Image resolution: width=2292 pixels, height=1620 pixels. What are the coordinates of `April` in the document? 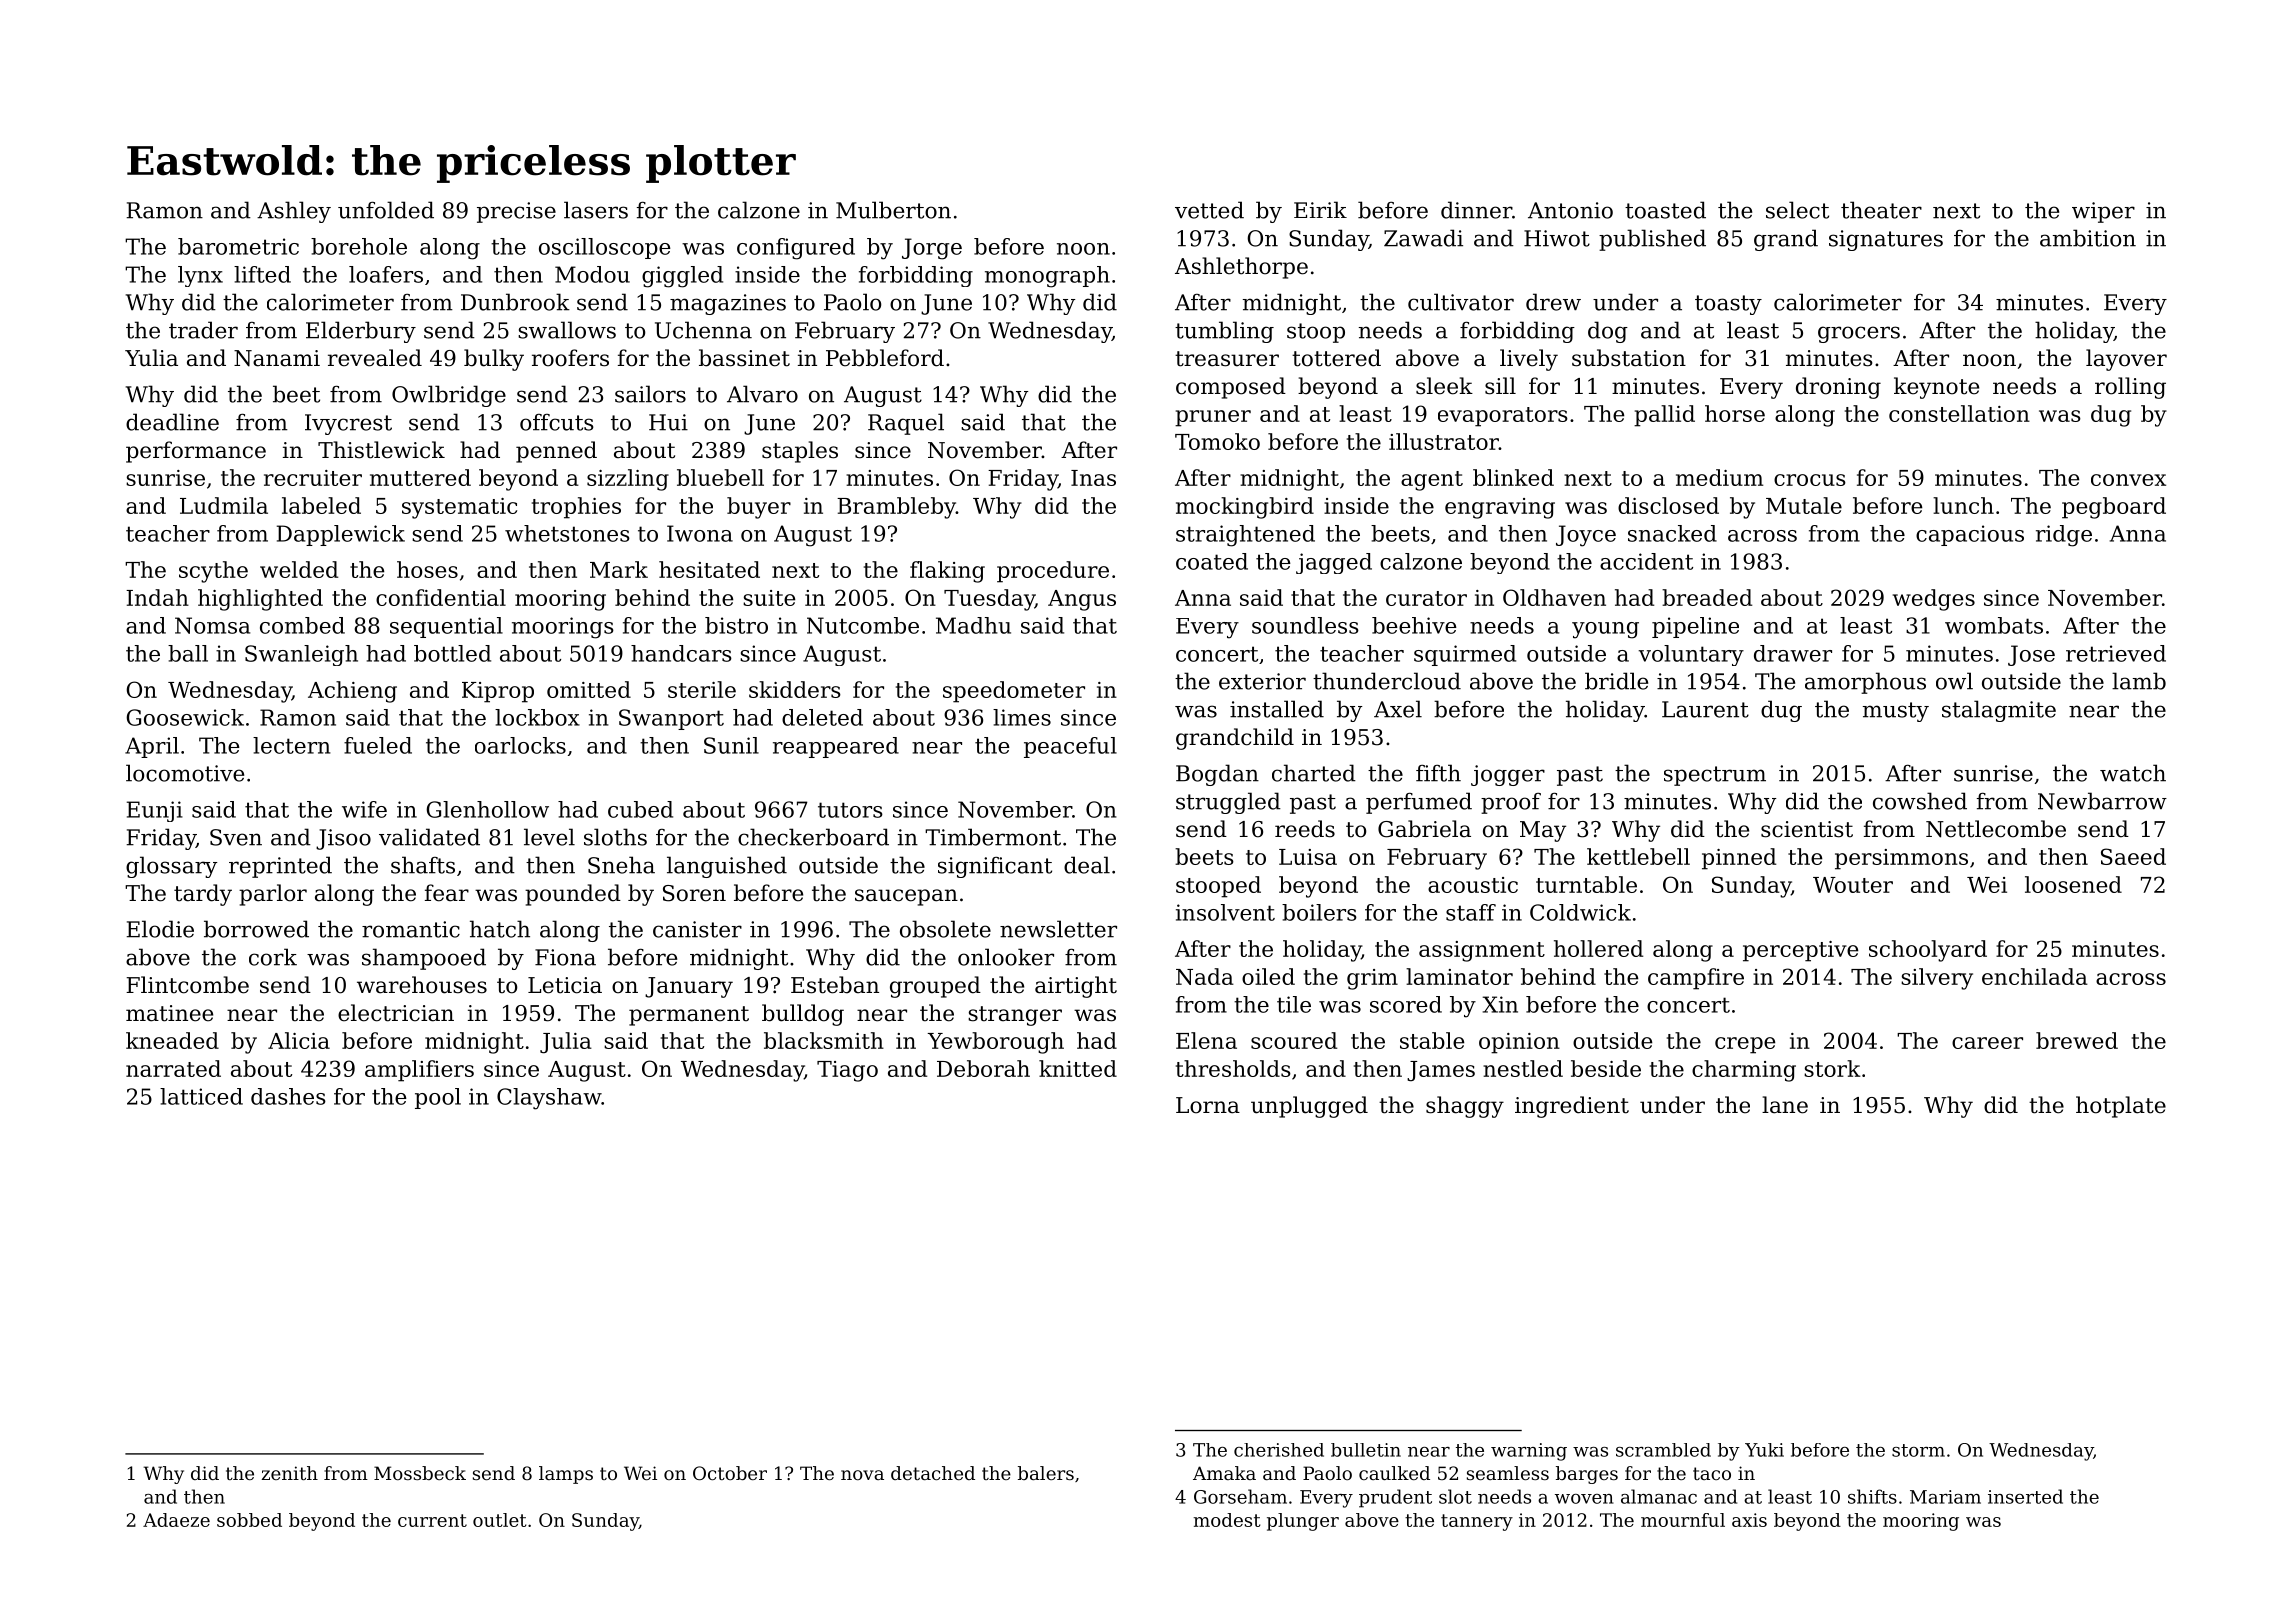 It's located at (152, 747).
